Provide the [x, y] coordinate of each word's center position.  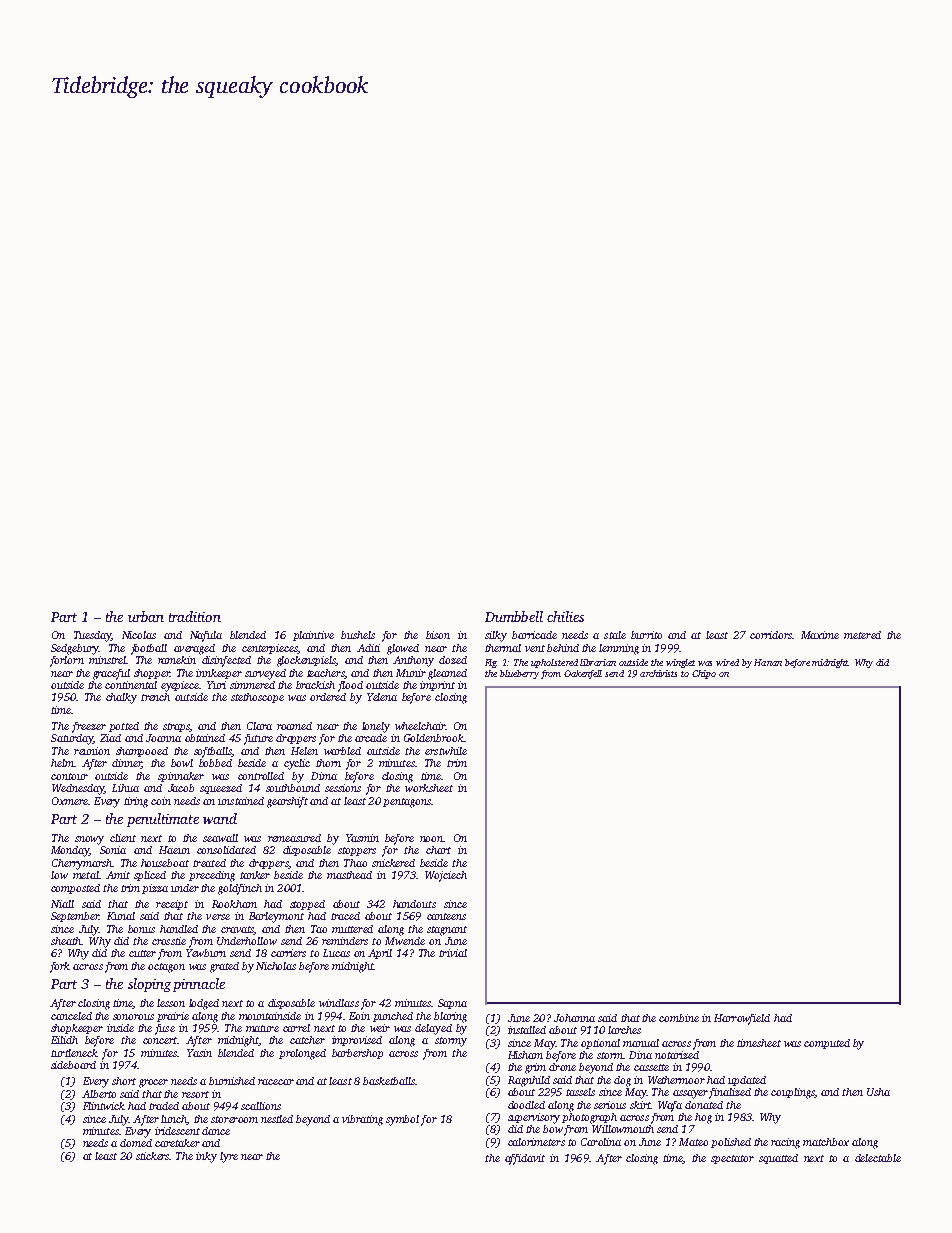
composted [75, 889]
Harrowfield [742, 1019]
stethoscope [257, 698]
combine [679, 1018]
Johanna [574, 1018]
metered [862, 635]
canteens [446, 916]
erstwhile [446, 751]
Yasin [199, 1053]
